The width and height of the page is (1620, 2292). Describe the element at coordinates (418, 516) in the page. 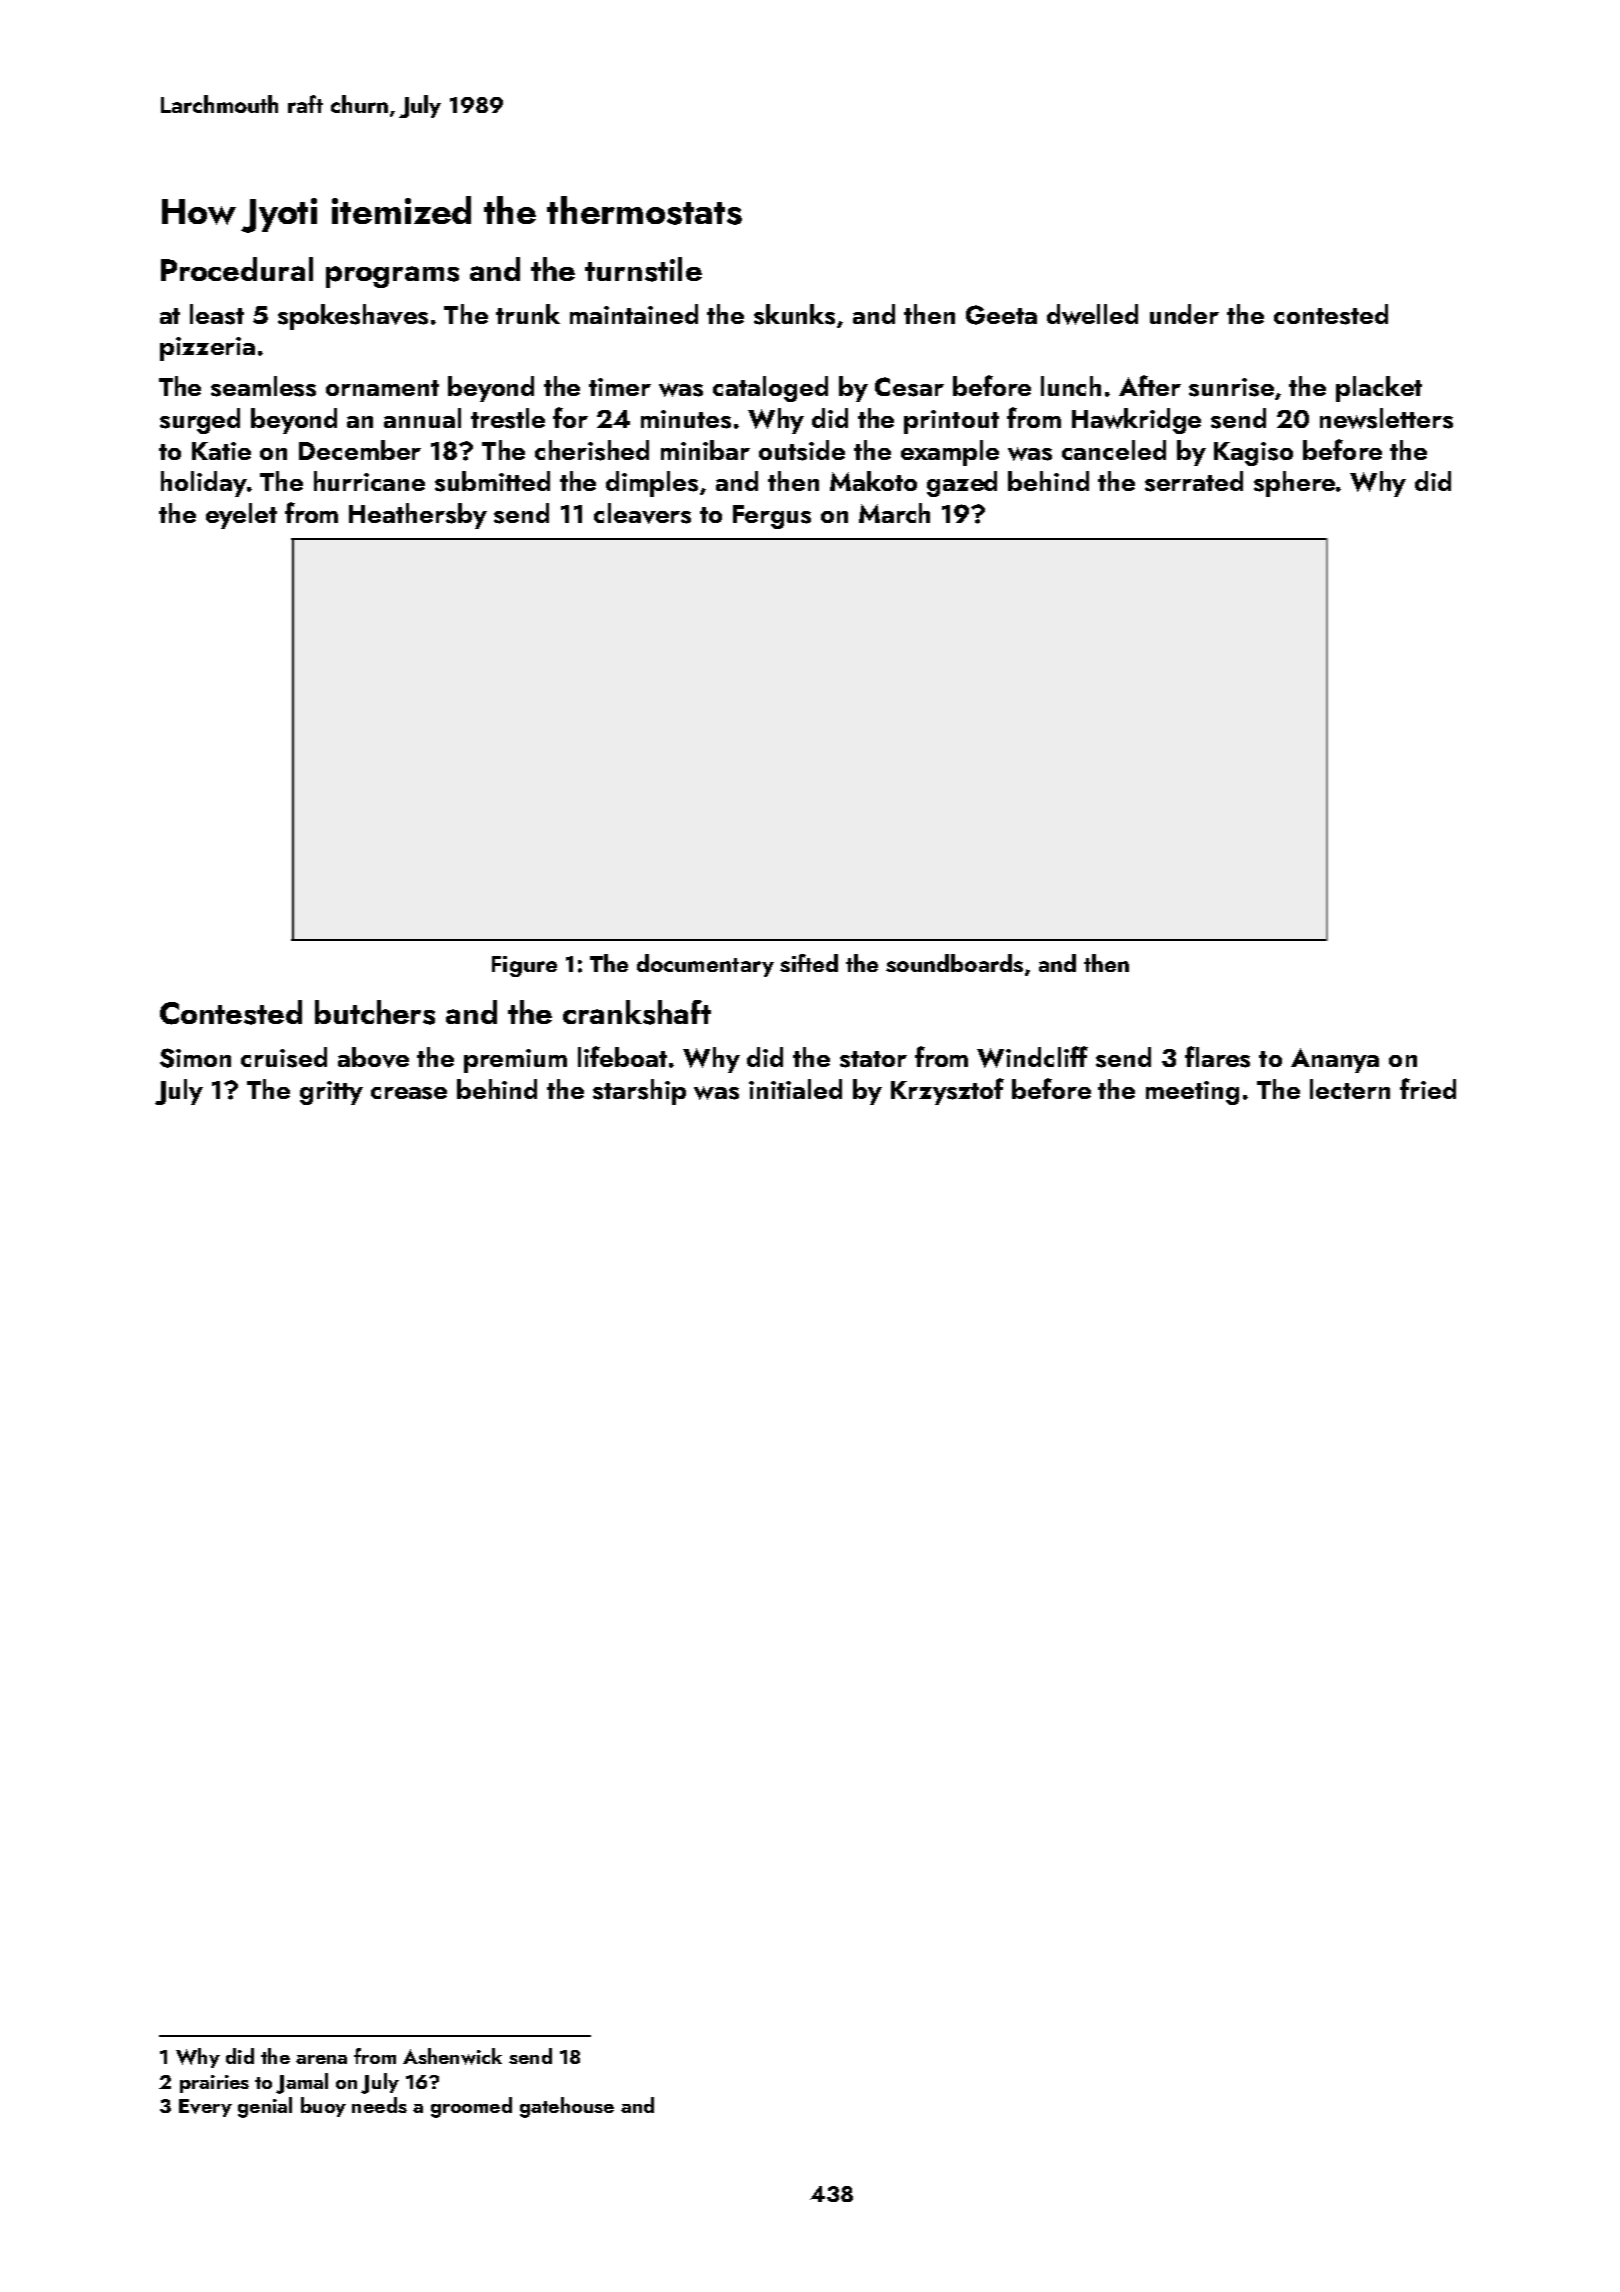

I see `Heathersby` at that location.
